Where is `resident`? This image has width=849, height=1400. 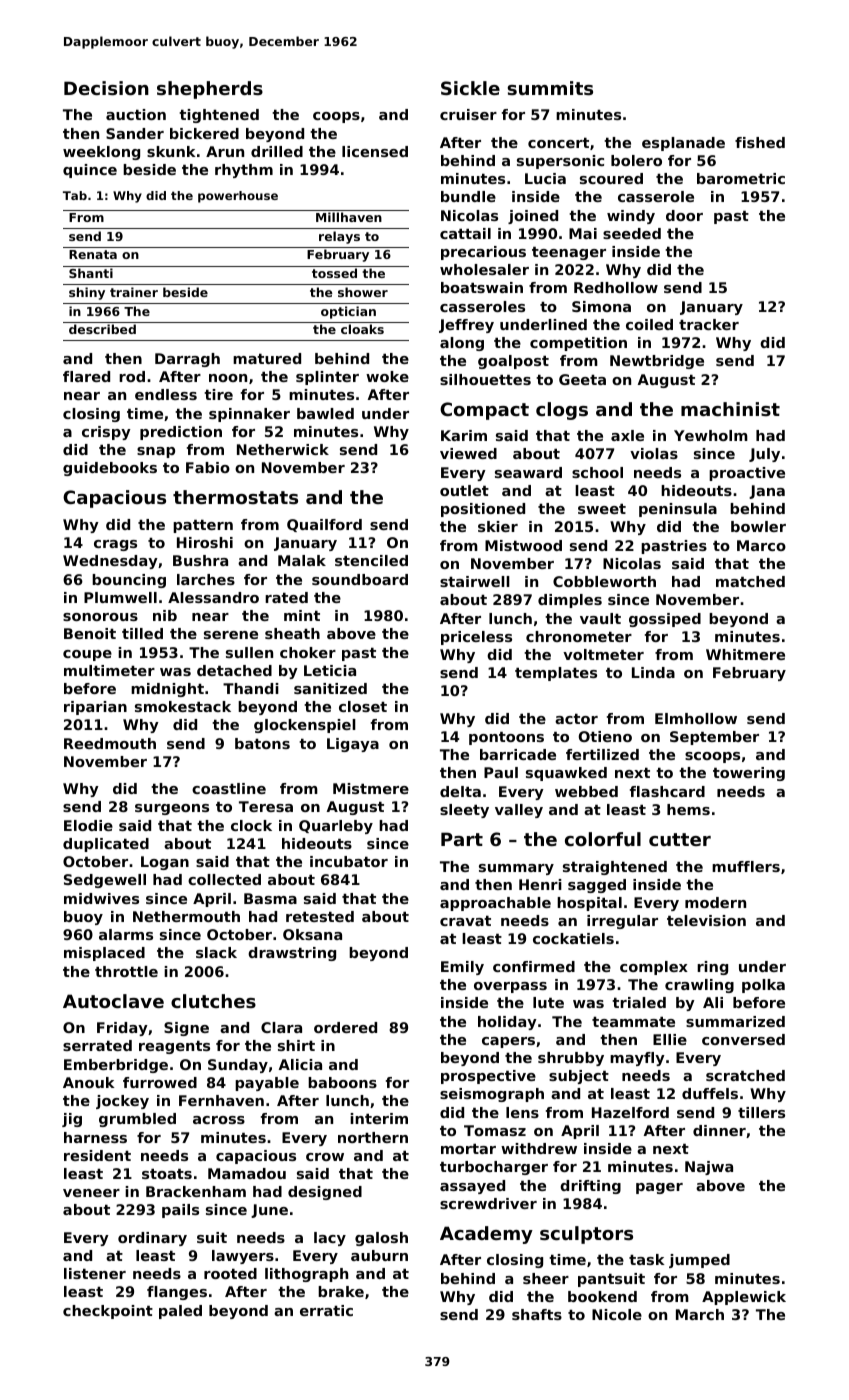 resident is located at coordinates (97, 1155).
